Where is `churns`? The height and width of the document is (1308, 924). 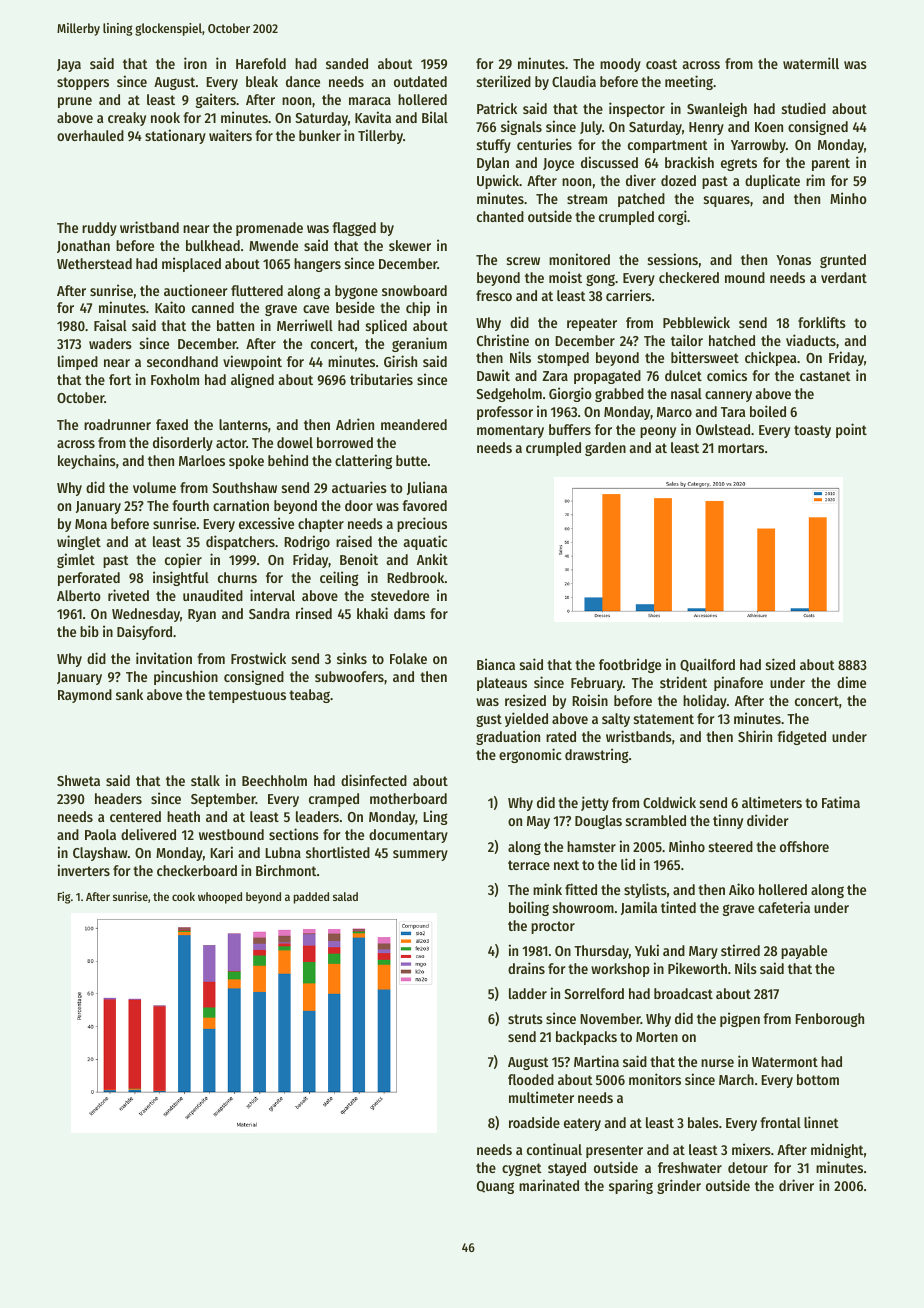 churns is located at coordinates (237, 577).
